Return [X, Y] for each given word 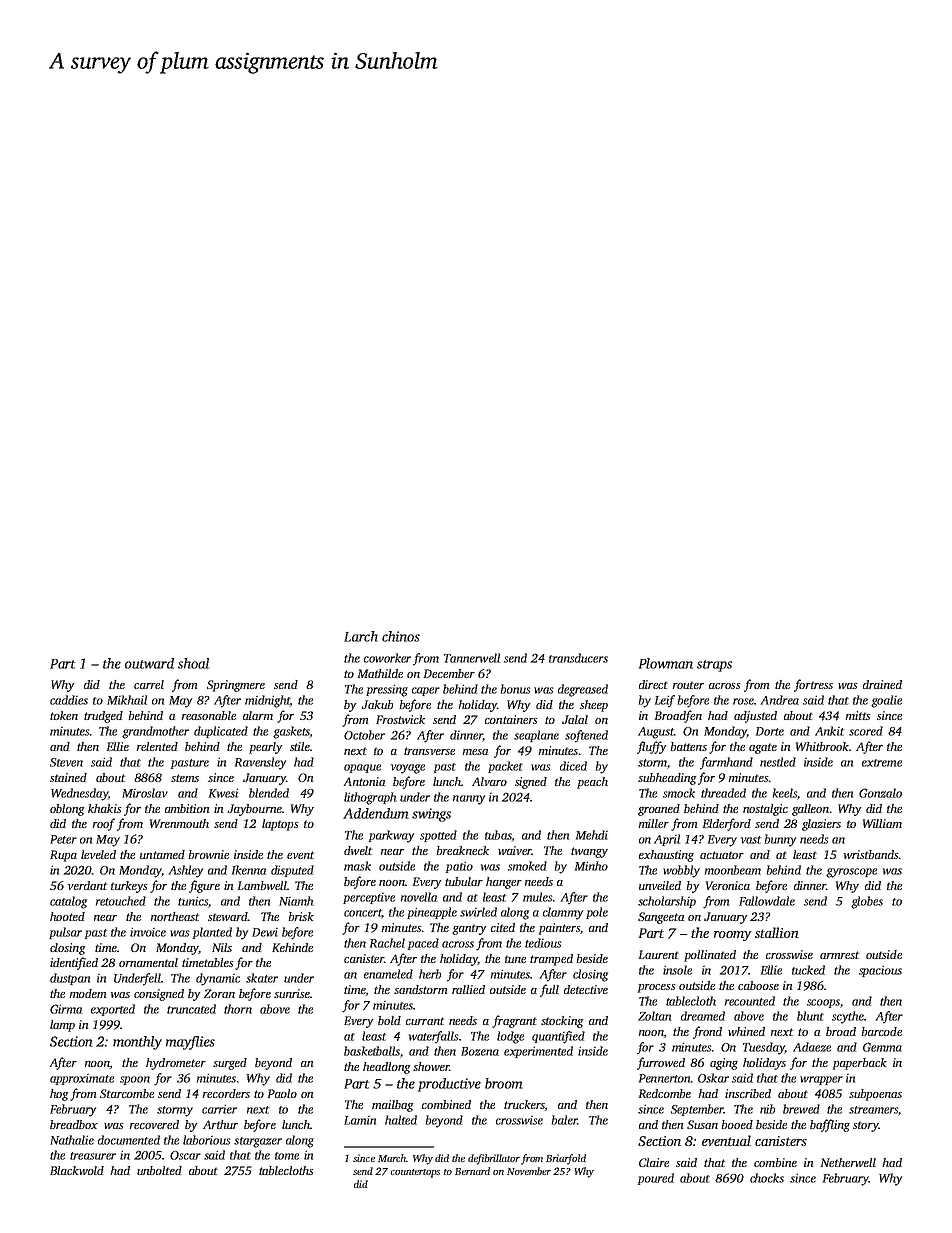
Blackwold [77, 1170]
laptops [280, 825]
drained [882, 684]
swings [431, 815]
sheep [594, 706]
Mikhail [127, 700]
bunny [780, 840]
